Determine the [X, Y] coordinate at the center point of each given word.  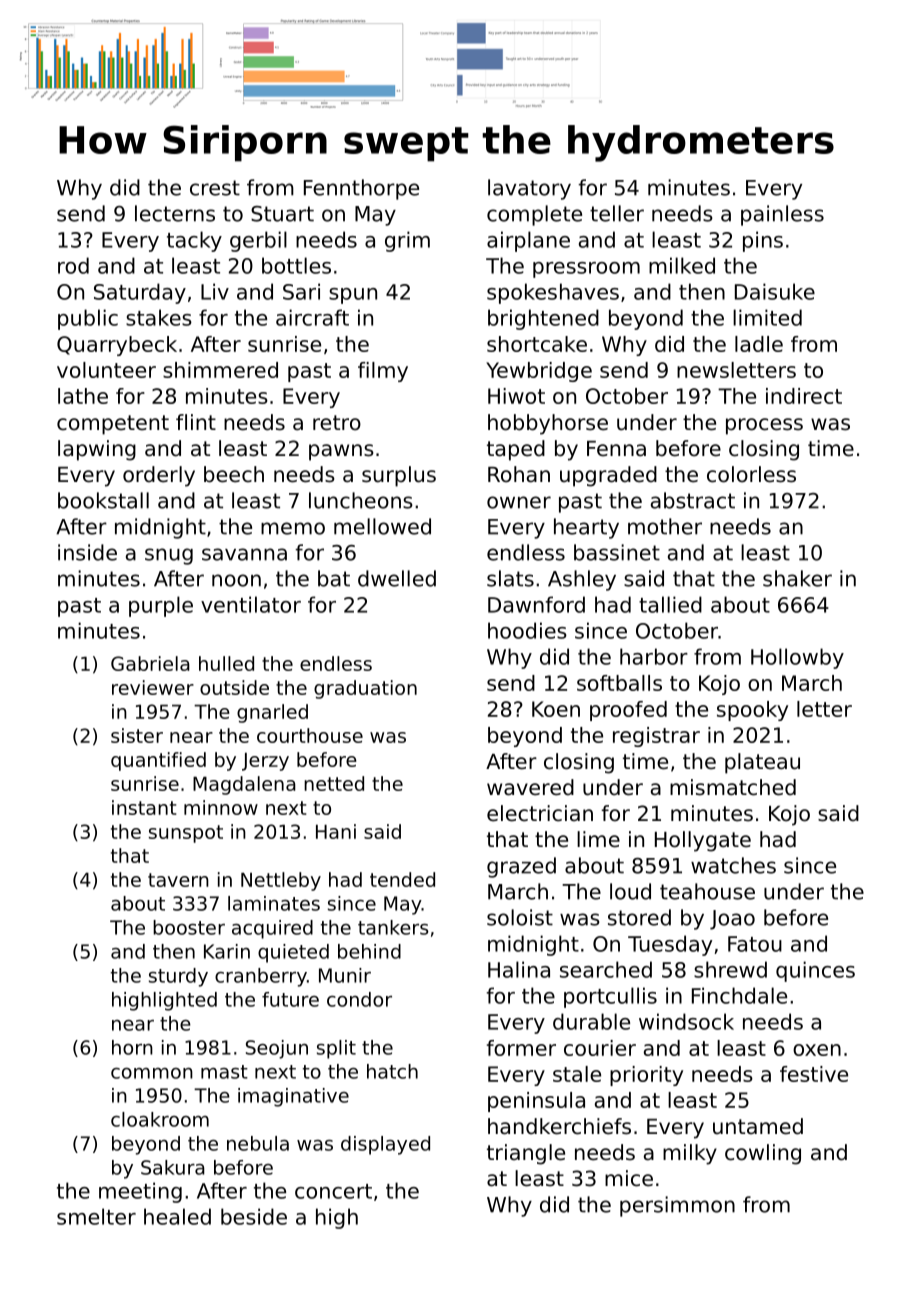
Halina [519, 969]
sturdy [178, 977]
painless [782, 215]
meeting [140, 1192]
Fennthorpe [361, 189]
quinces [815, 971]
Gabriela [150, 663]
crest [215, 188]
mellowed [382, 526]
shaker [797, 578]
